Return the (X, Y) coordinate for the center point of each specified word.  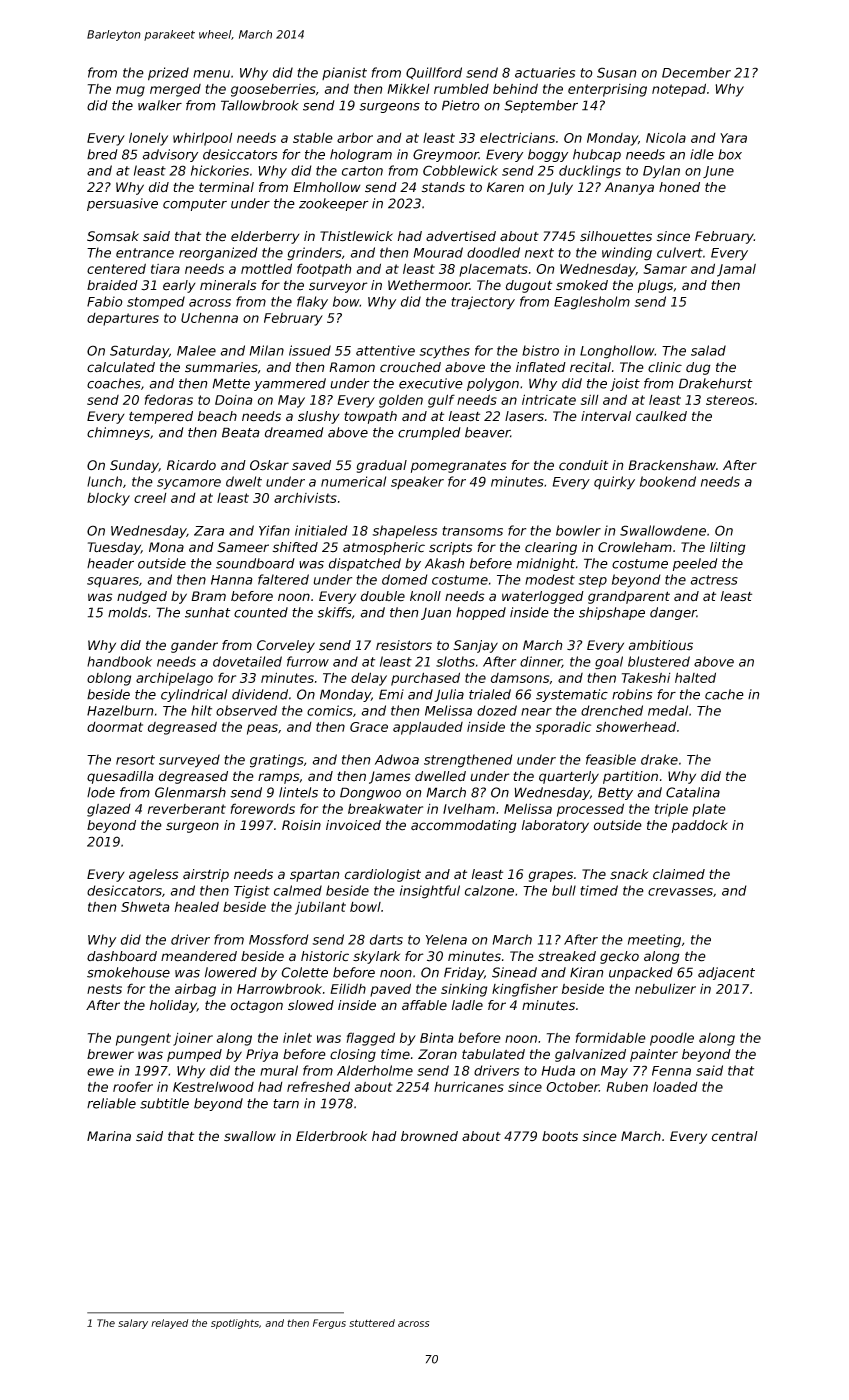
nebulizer (665, 988)
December (696, 72)
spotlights (235, 1324)
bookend (668, 481)
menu (211, 74)
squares (113, 582)
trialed (490, 694)
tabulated (493, 1054)
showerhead (636, 726)
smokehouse (128, 972)
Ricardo (191, 465)
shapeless (404, 532)
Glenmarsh (190, 792)
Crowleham (635, 547)
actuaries (545, 72)
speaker (417, 482)
